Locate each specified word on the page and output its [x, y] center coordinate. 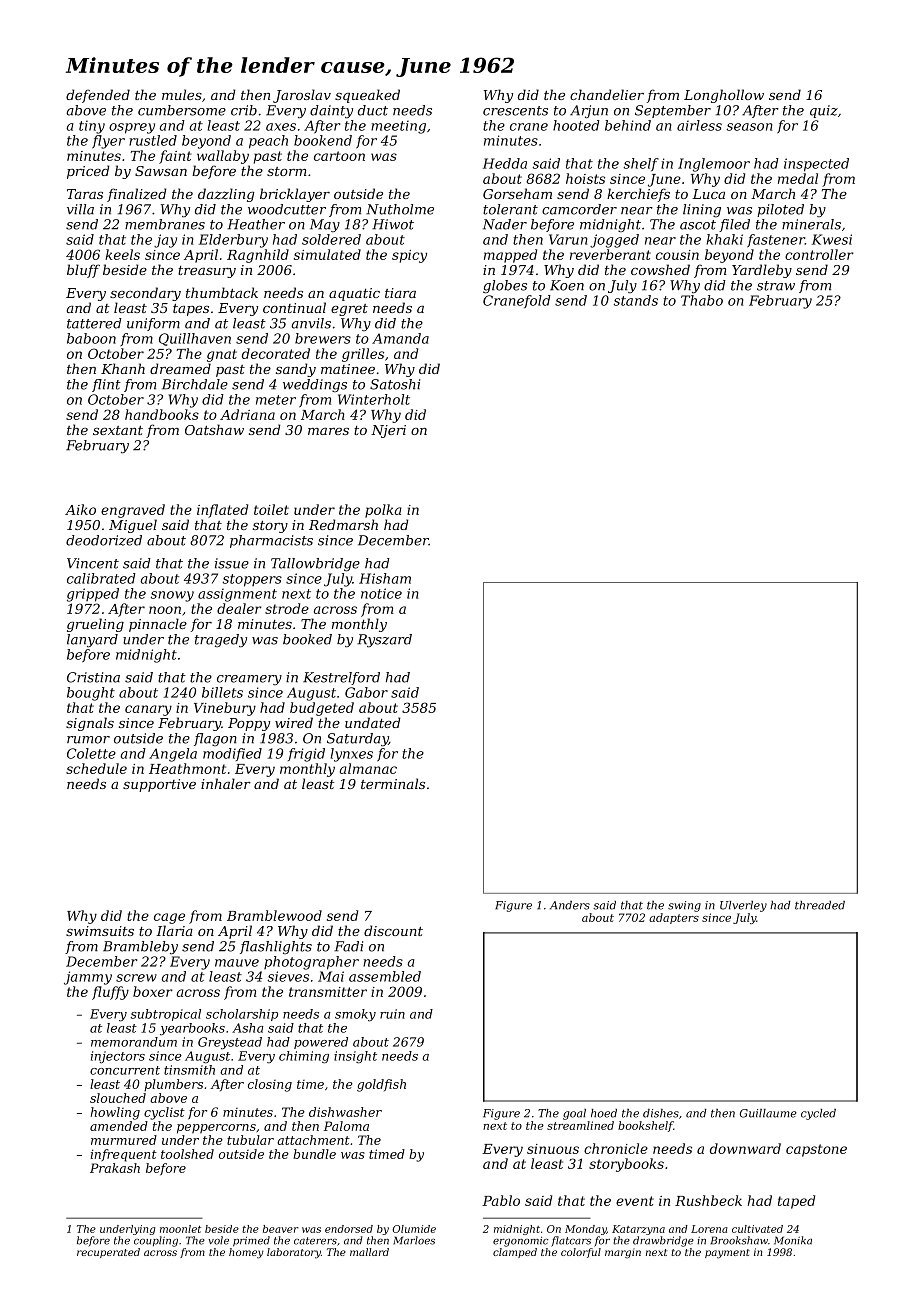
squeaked [367, 96]
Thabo [702, 300]
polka [383, 511]
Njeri [388, 431]
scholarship [242, 1015]
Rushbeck [708, 1200]
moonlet [180, 1229]
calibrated [101, 578]
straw [776, 286]
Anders [570, 905]
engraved [133, 511]
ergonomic [520, 1242]
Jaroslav [302, 96]
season [750, 127]
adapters [674, 918]
